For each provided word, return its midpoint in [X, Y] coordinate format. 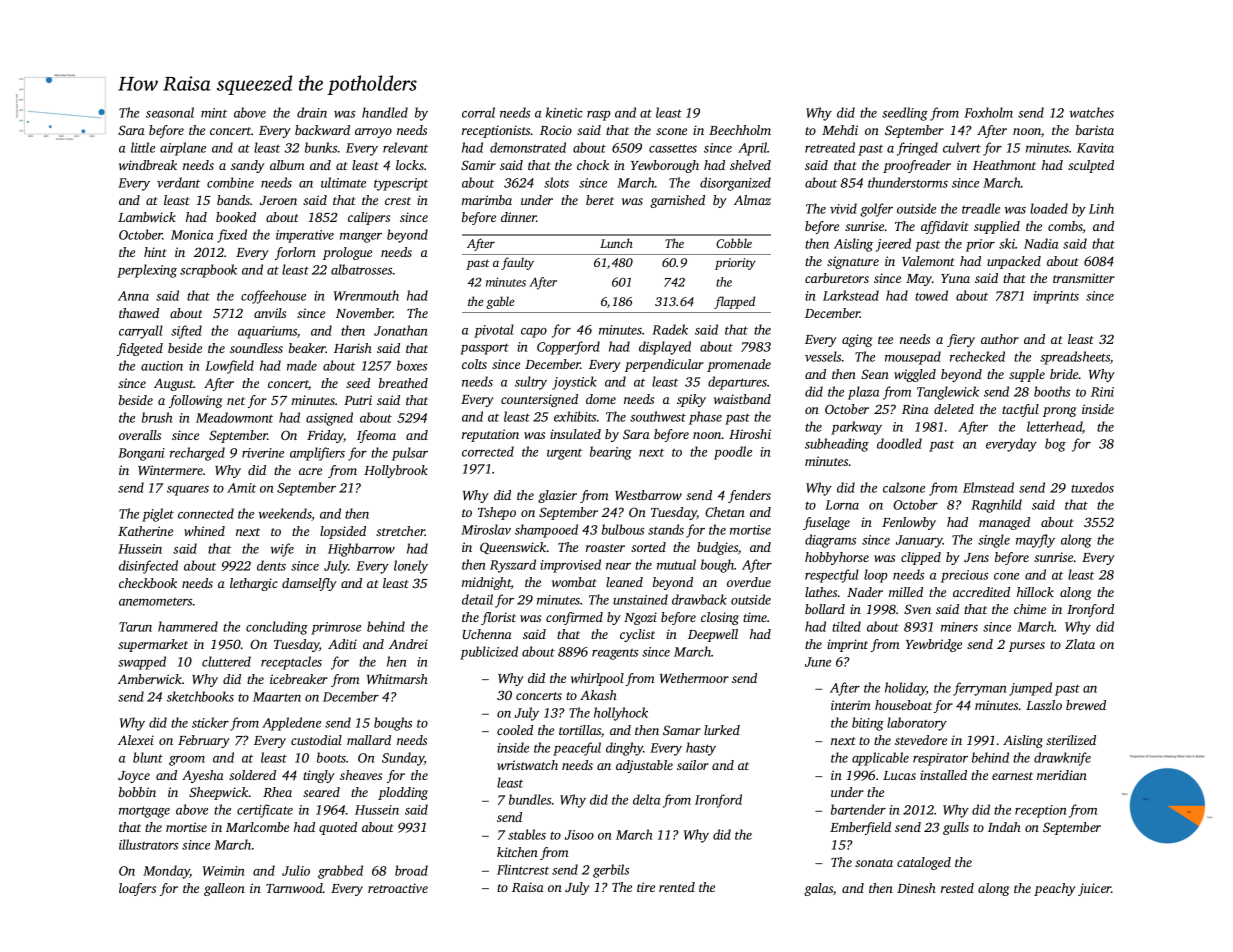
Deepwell [713, 635]
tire [646, 887]
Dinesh [916, 888]
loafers [137, 889]
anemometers [155, 602]
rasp [599, 116]
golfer [876, 210]
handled [385, 112]
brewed [1086, 705]
